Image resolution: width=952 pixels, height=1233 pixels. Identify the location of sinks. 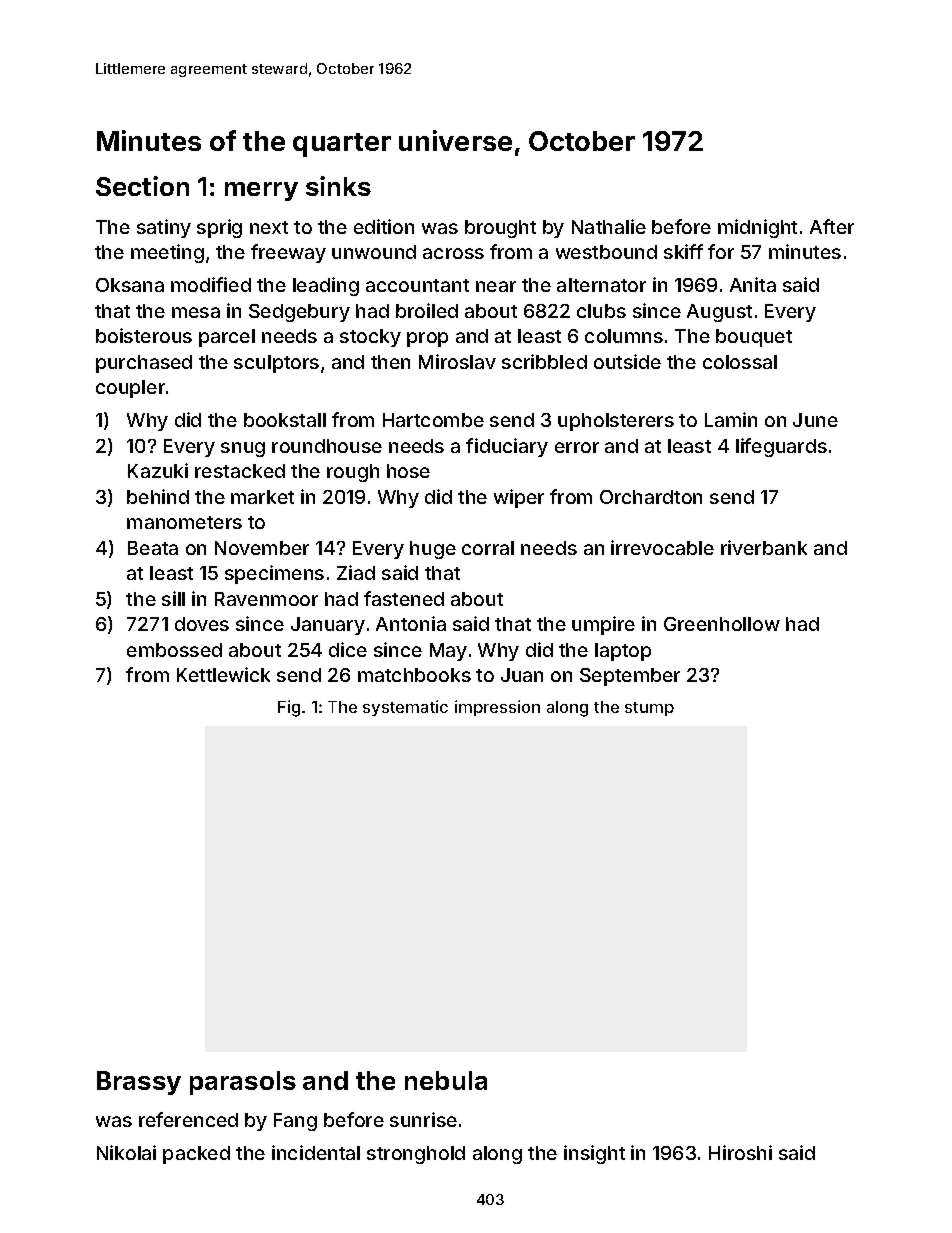
(338, 186).
